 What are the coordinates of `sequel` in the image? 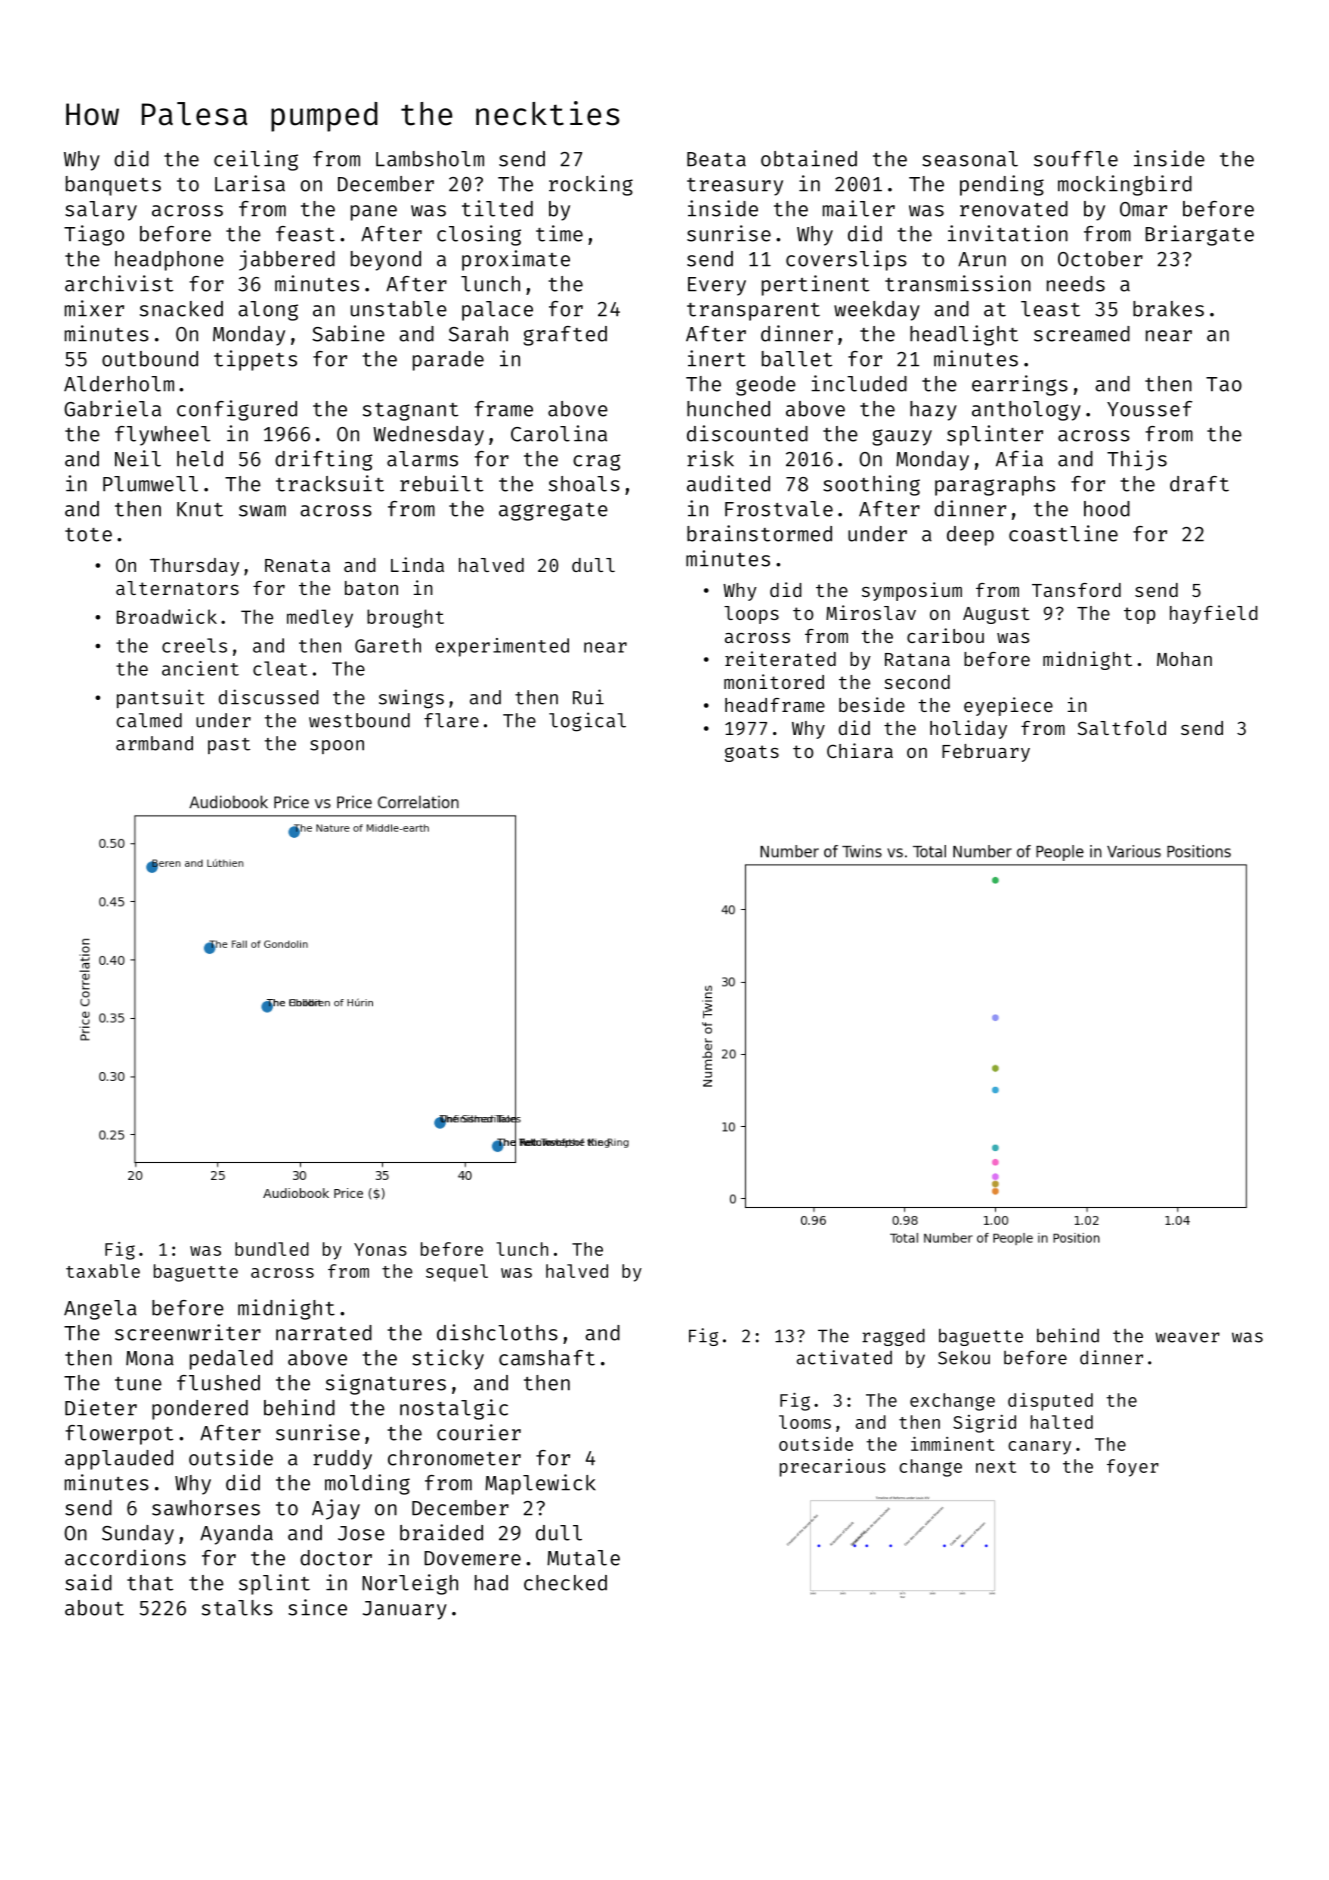 It's located at (457, 1273).
